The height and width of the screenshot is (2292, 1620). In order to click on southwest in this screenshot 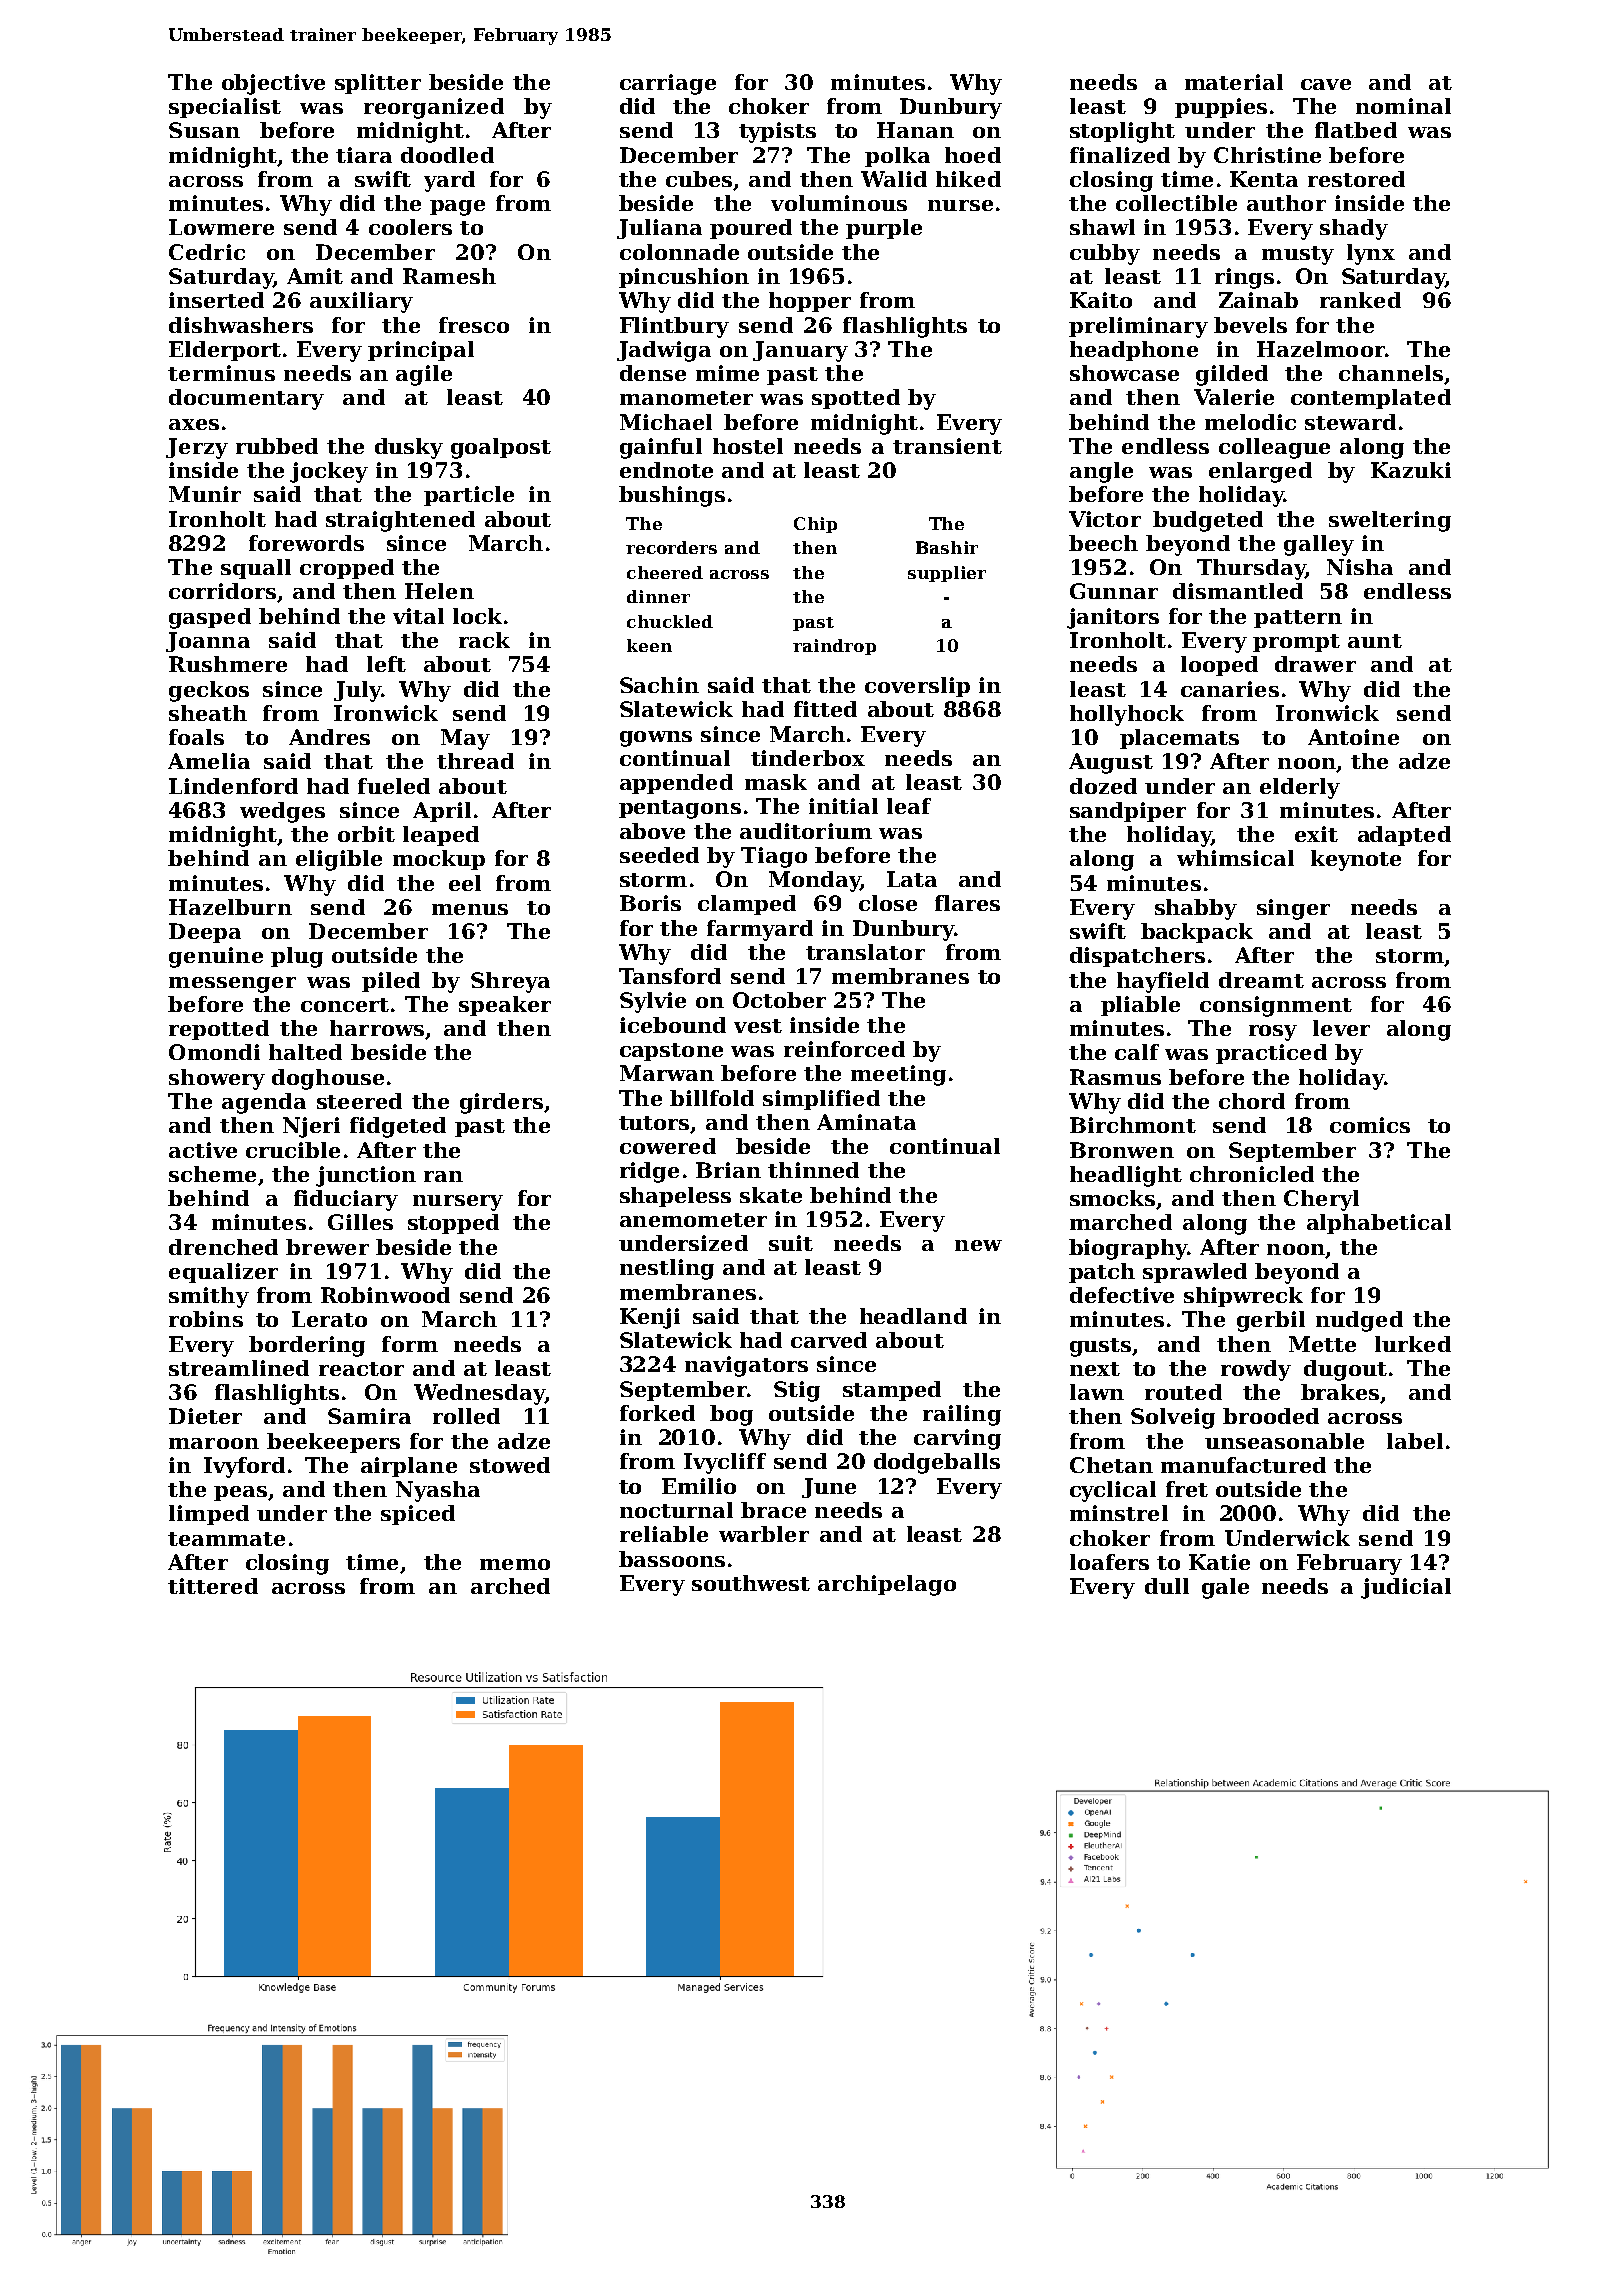, I will do `click(751, 1583)`.
